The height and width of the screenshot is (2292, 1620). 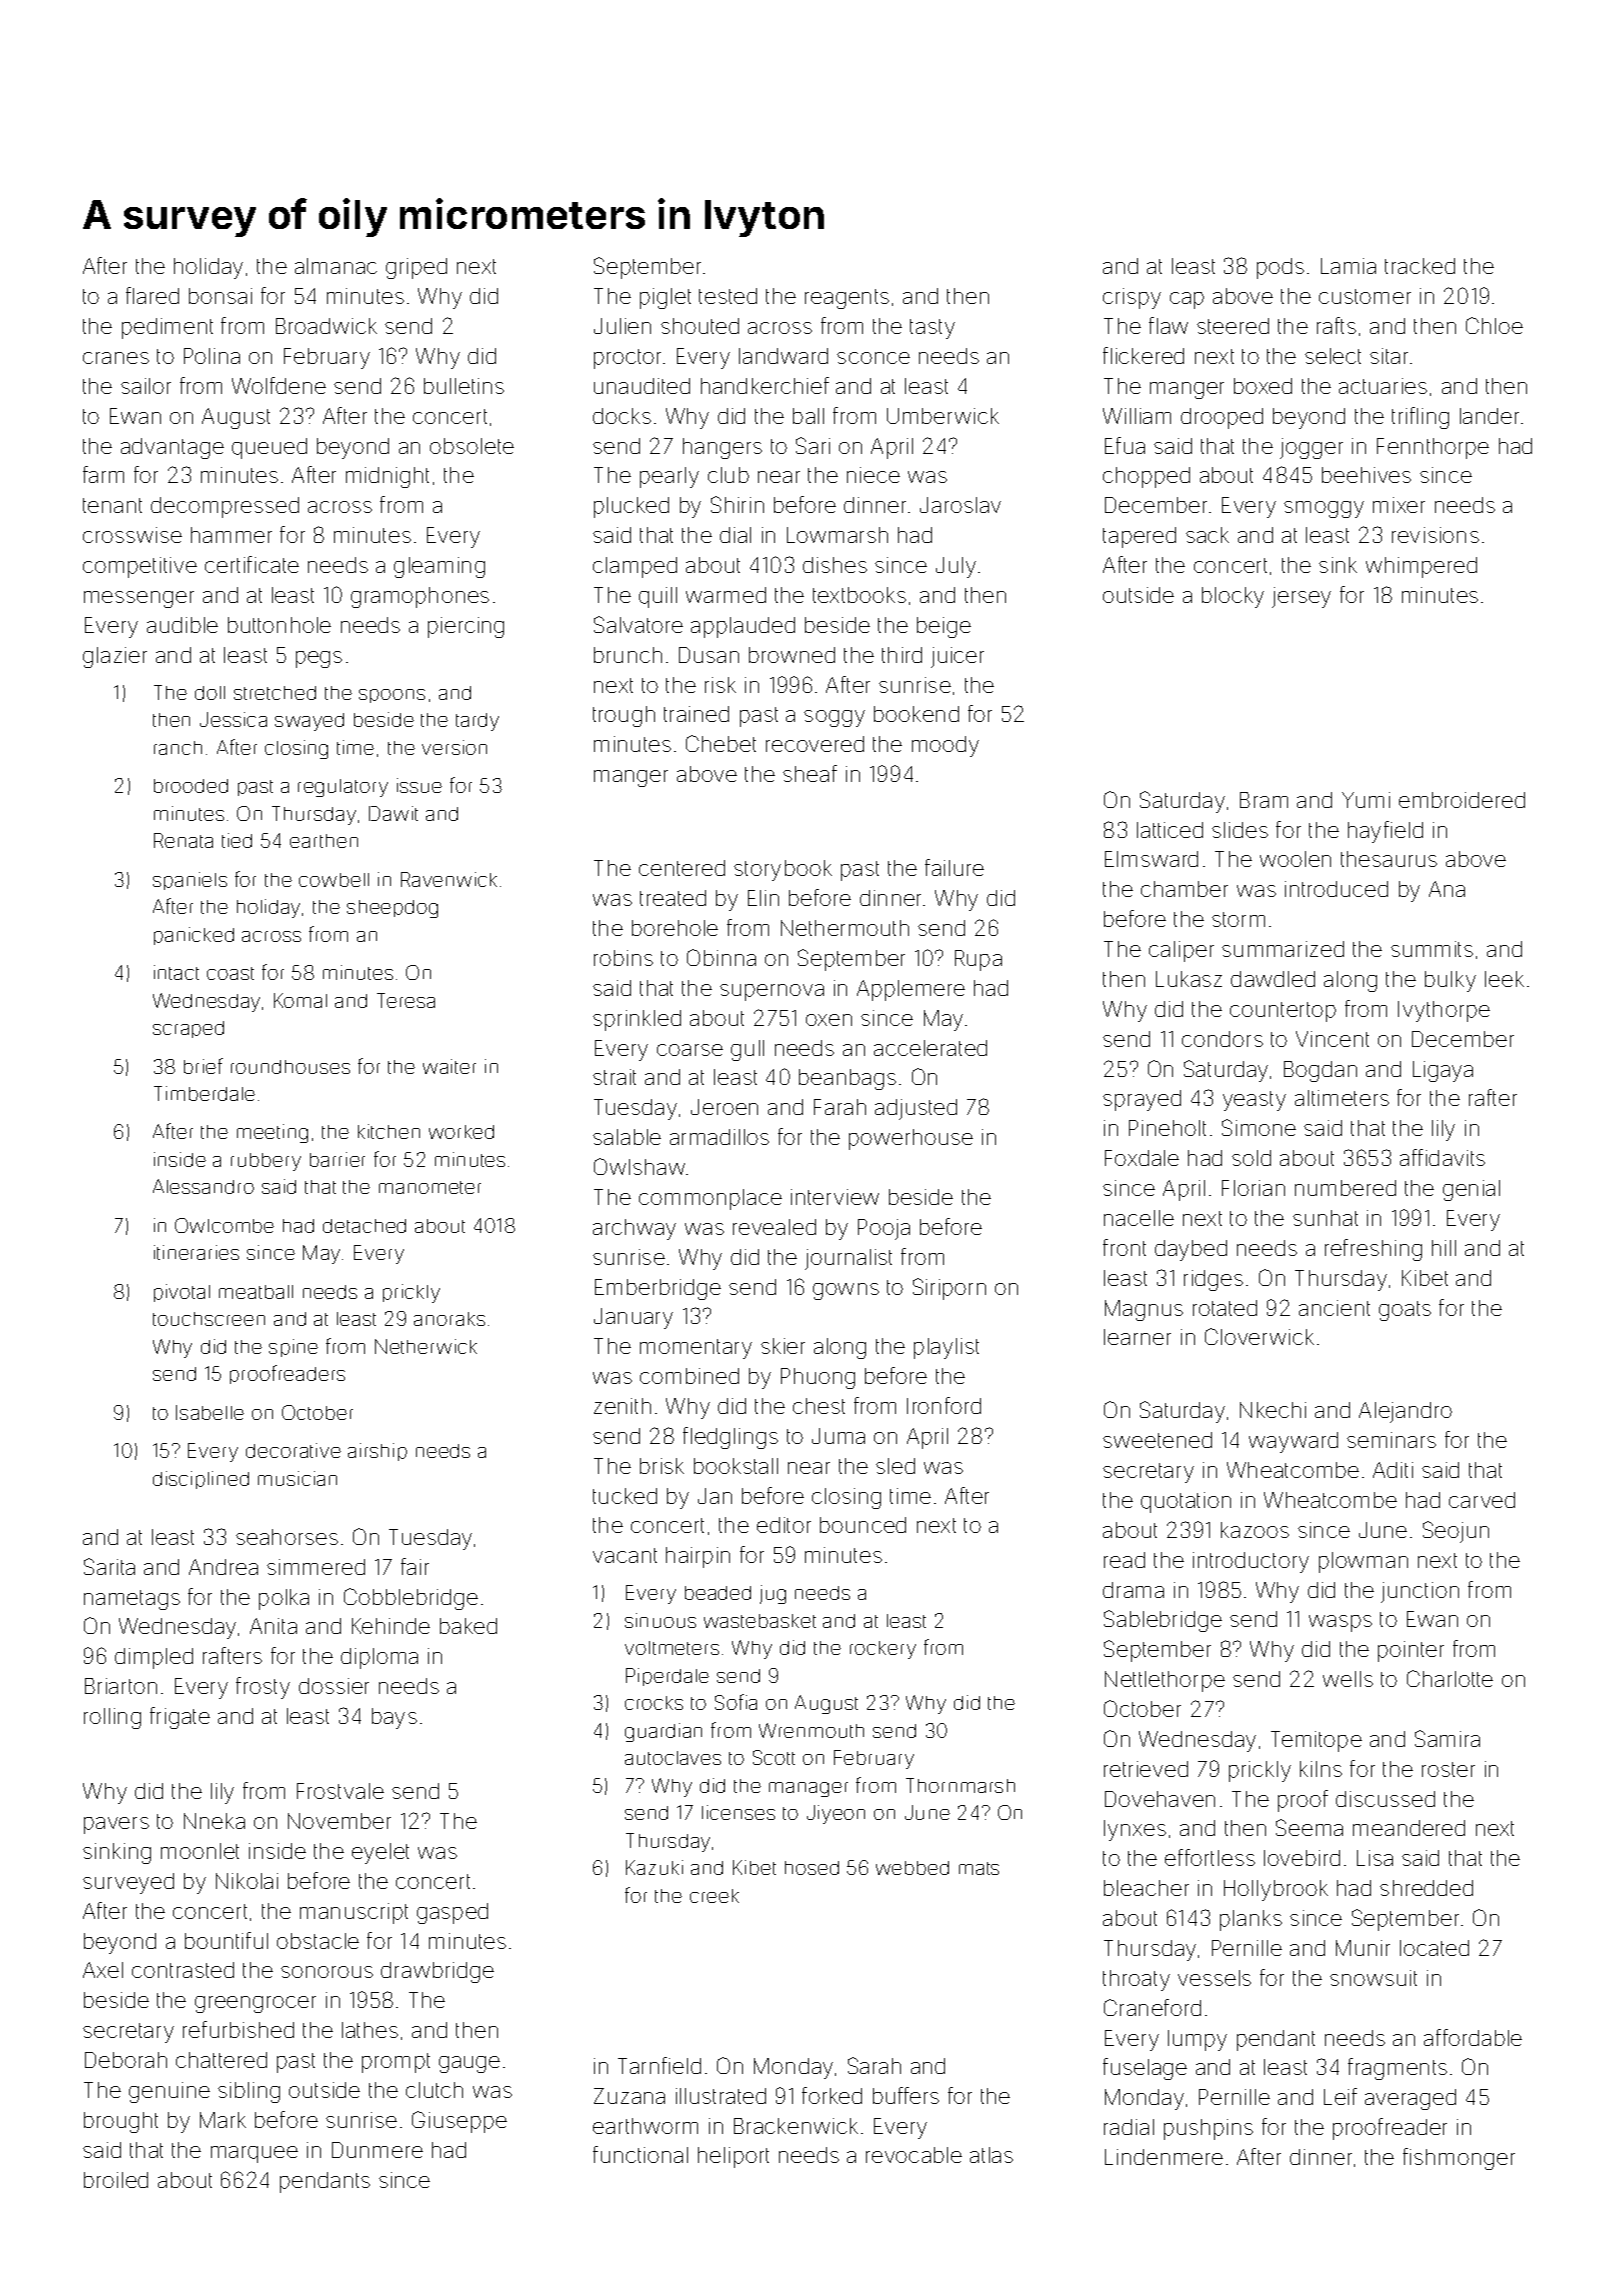 What do you see at coordinates (225, 507) in the screenshot?
I see `decompressed` at bounding box center [225, 507].
